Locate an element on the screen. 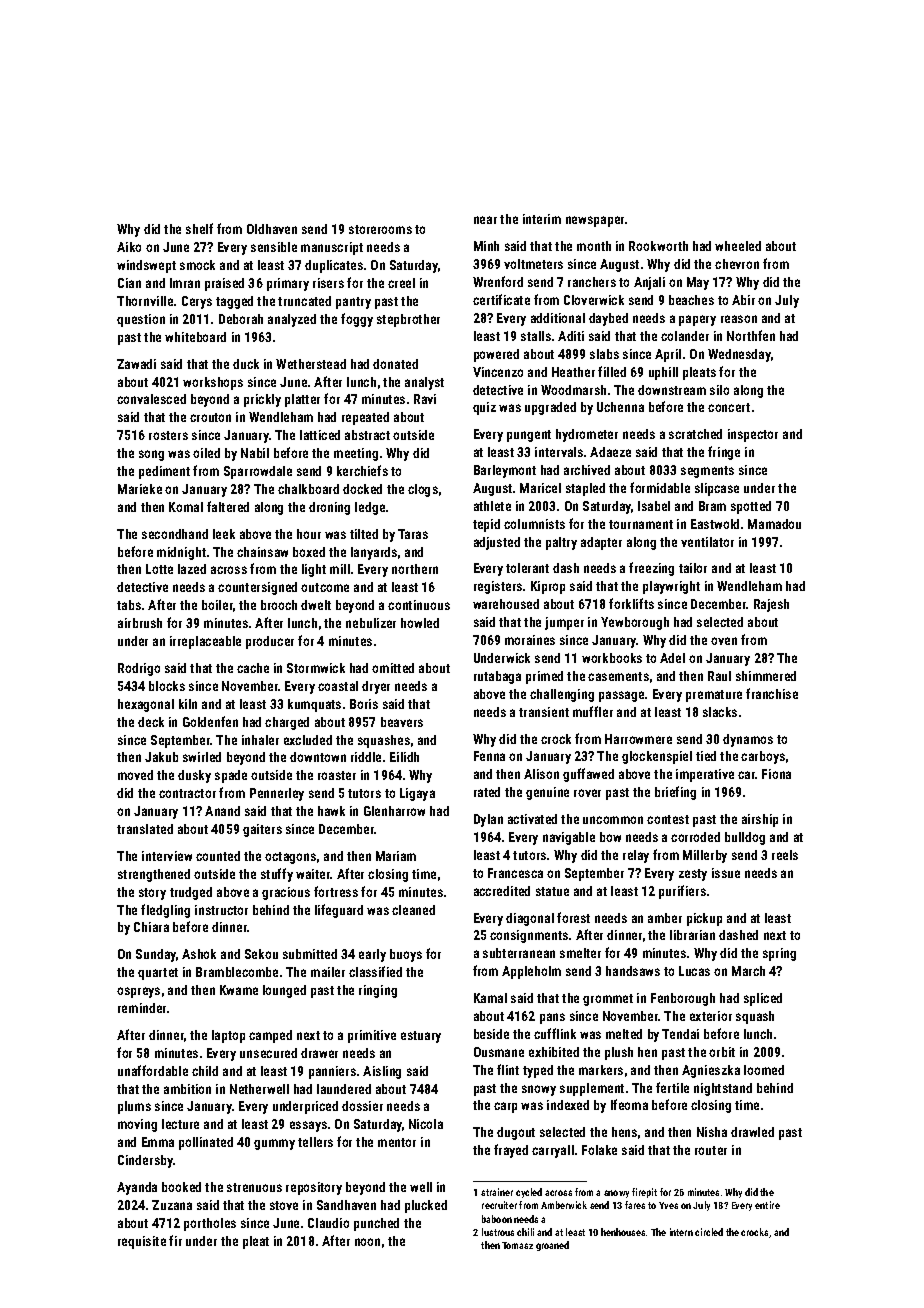 This screenshot has width=924, height=1308. beaches is located at coordinates (691, 300).
